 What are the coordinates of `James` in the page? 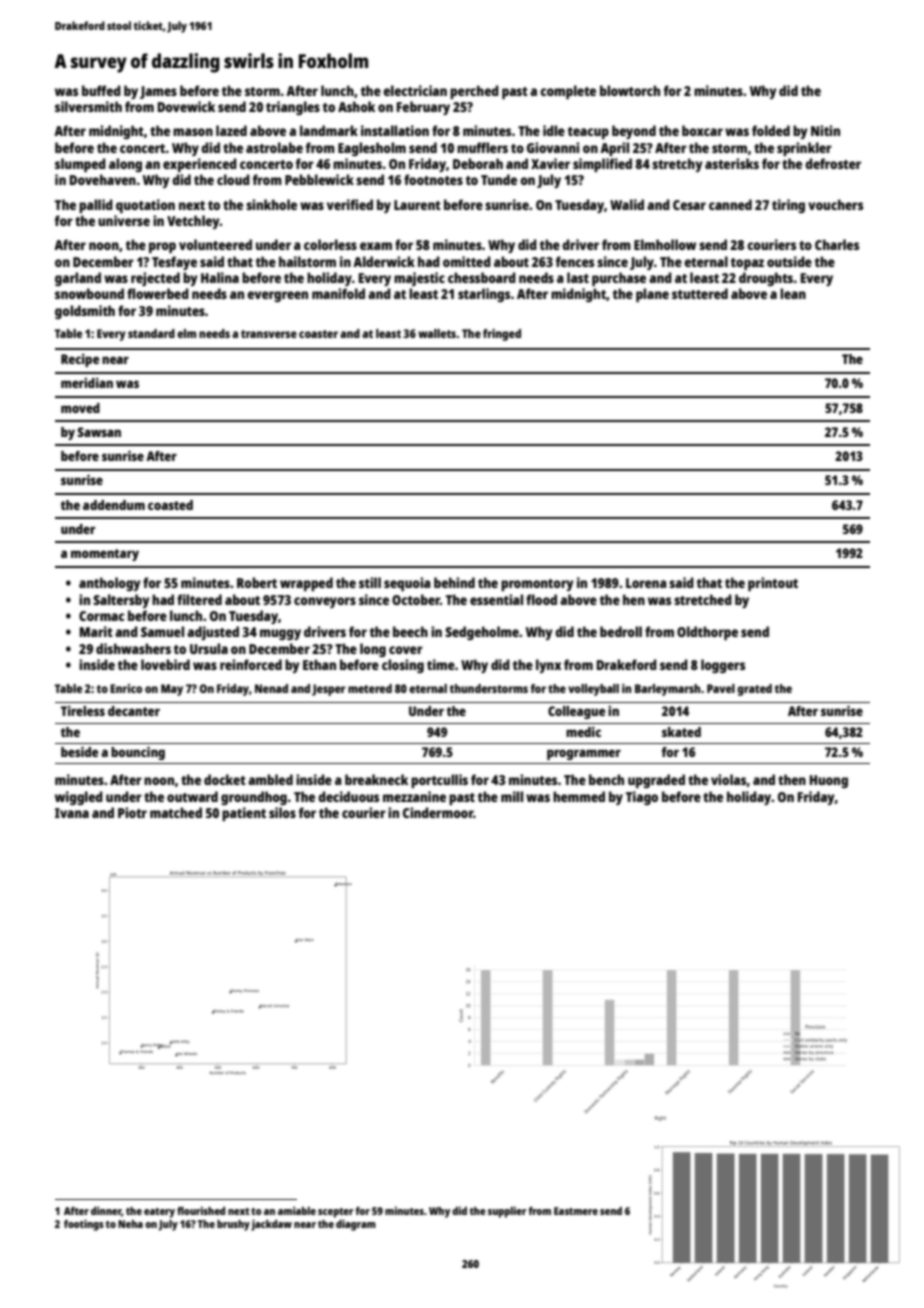 It's located at (158, 92).
